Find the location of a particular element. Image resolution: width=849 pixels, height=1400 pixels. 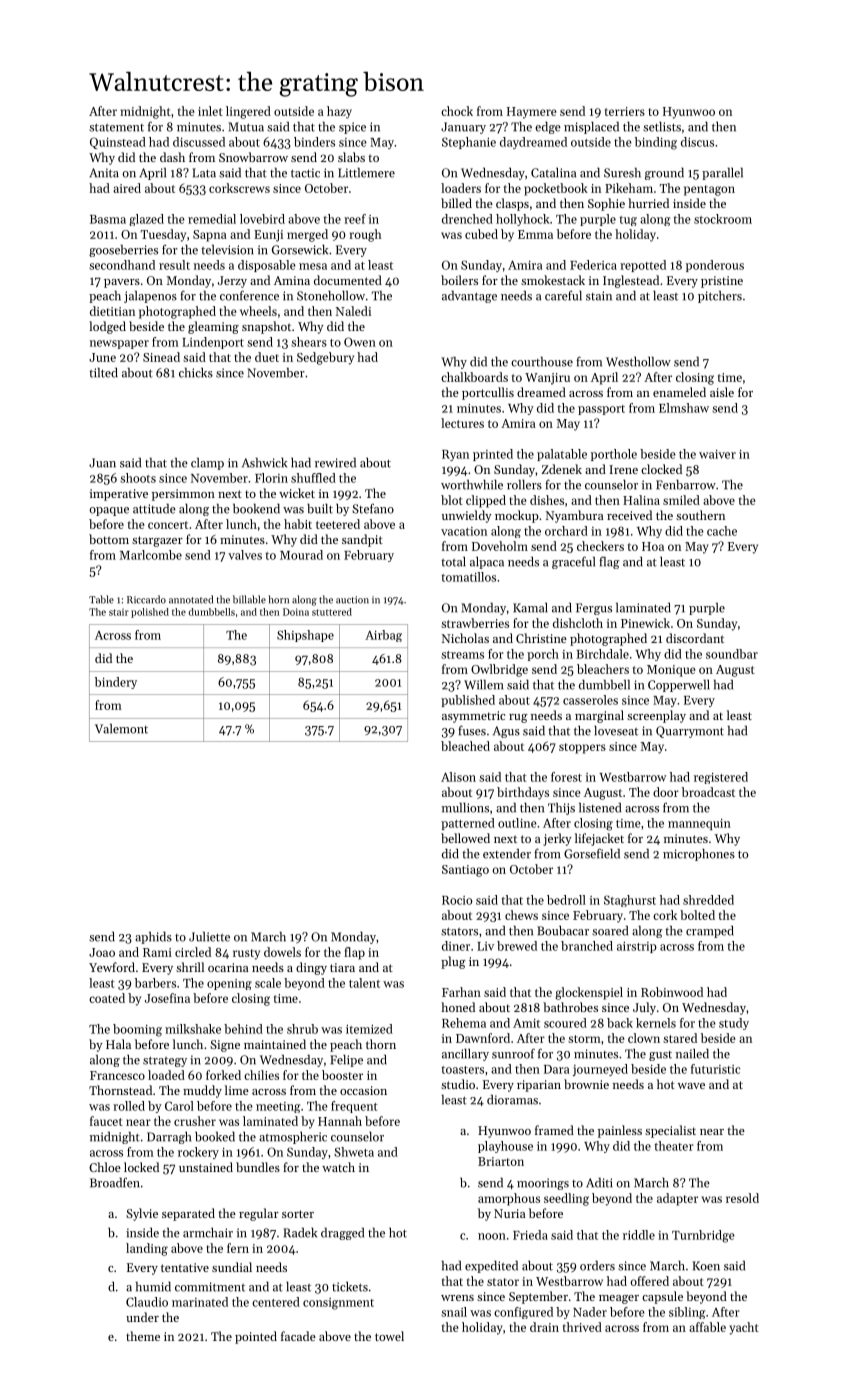

marinated is located at coordinates (200, 1302).
